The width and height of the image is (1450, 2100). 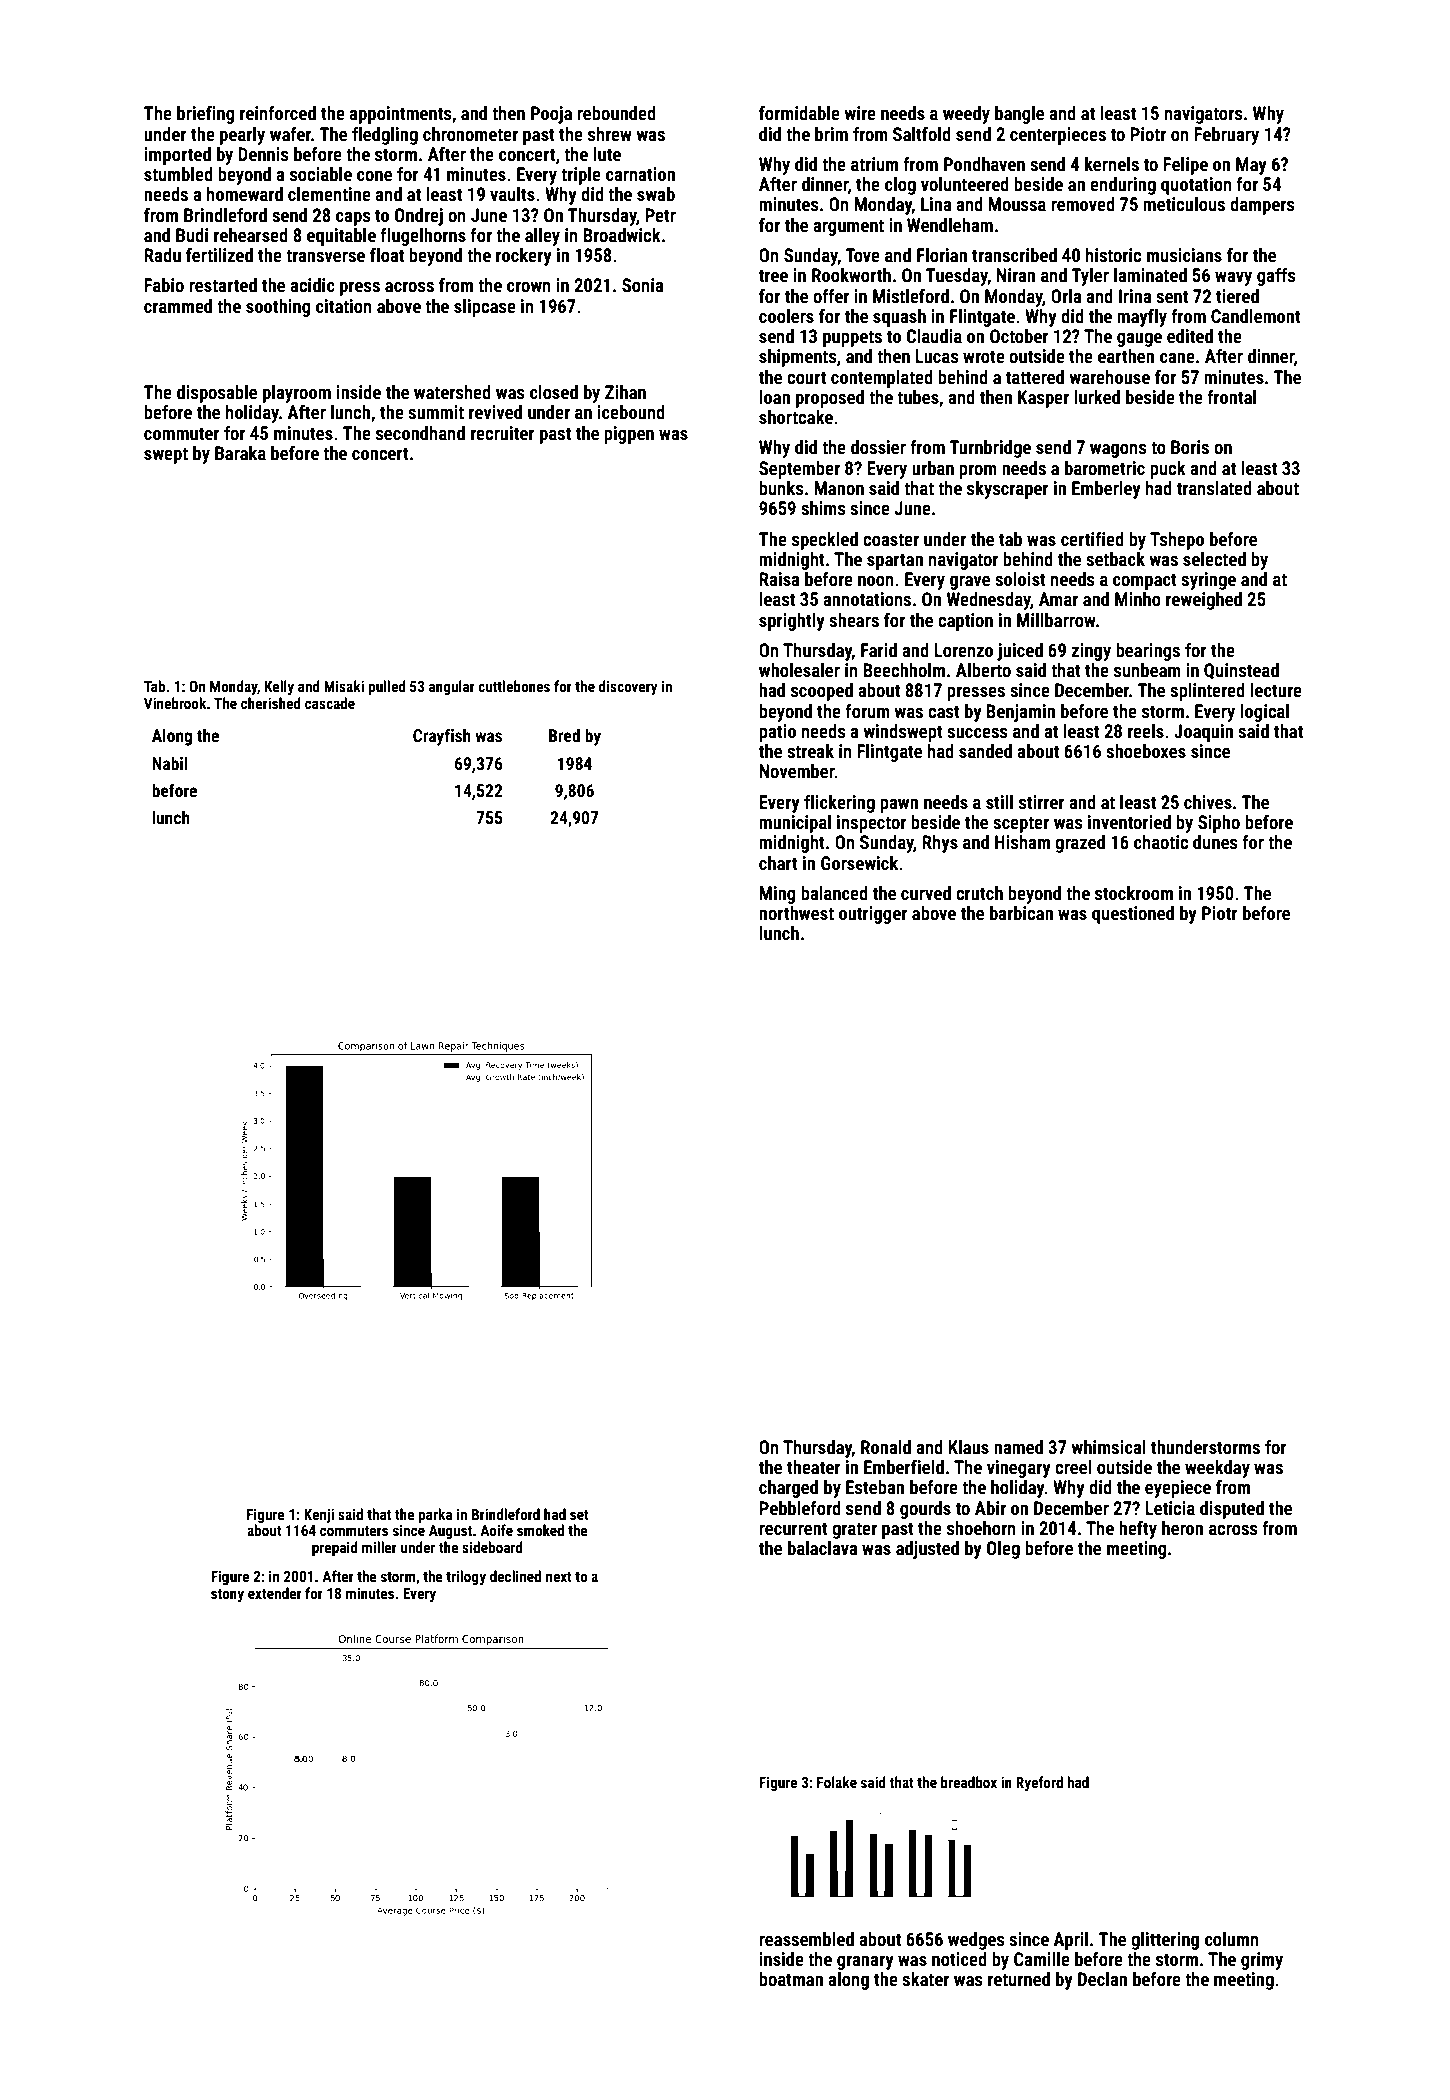 What do you see at coordinates (400, 115) in the image?
I see `appointments` at bounding box center [400, 115].
